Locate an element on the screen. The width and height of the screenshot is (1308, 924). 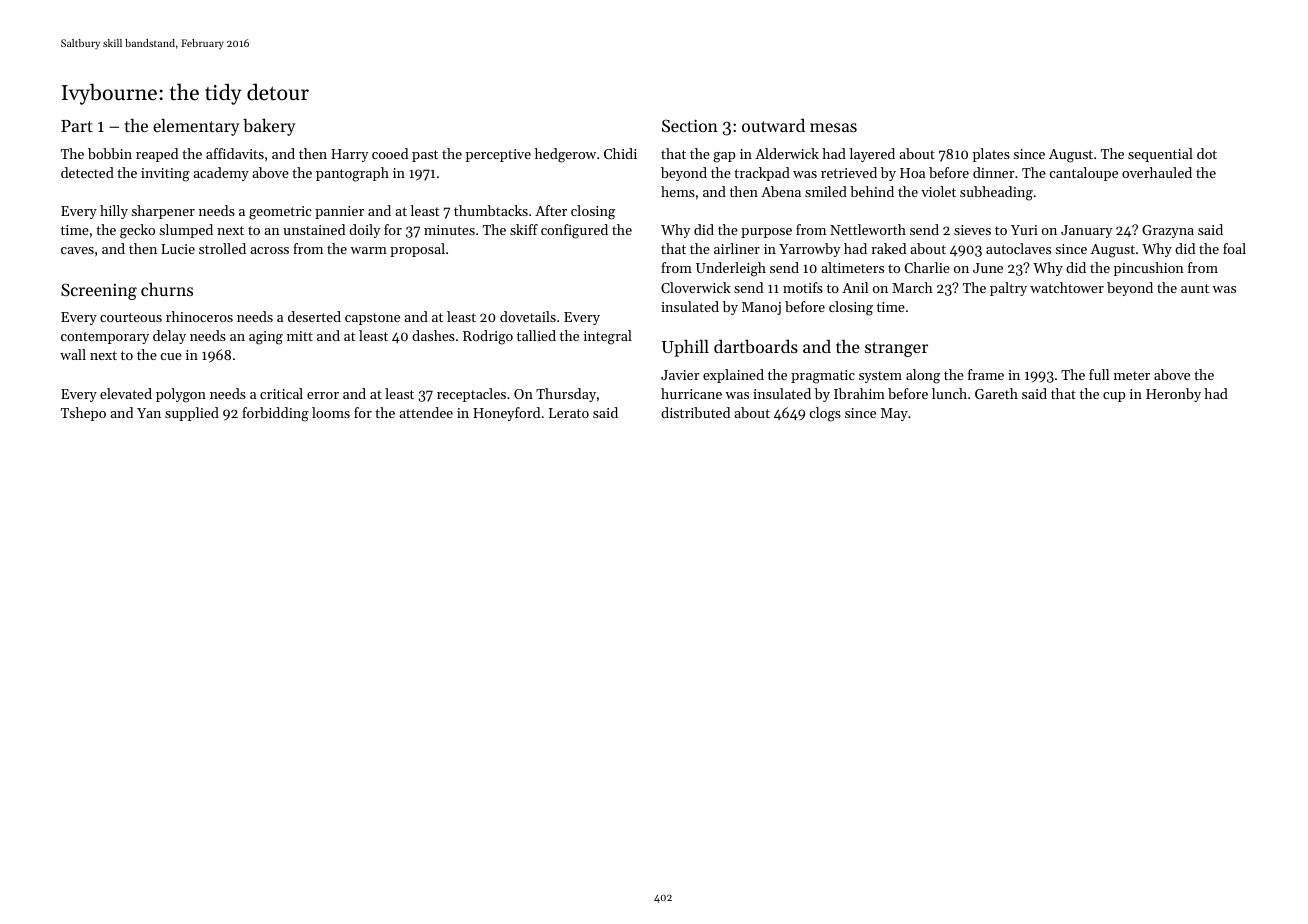
dot is located at coordinates (1207, 153).
